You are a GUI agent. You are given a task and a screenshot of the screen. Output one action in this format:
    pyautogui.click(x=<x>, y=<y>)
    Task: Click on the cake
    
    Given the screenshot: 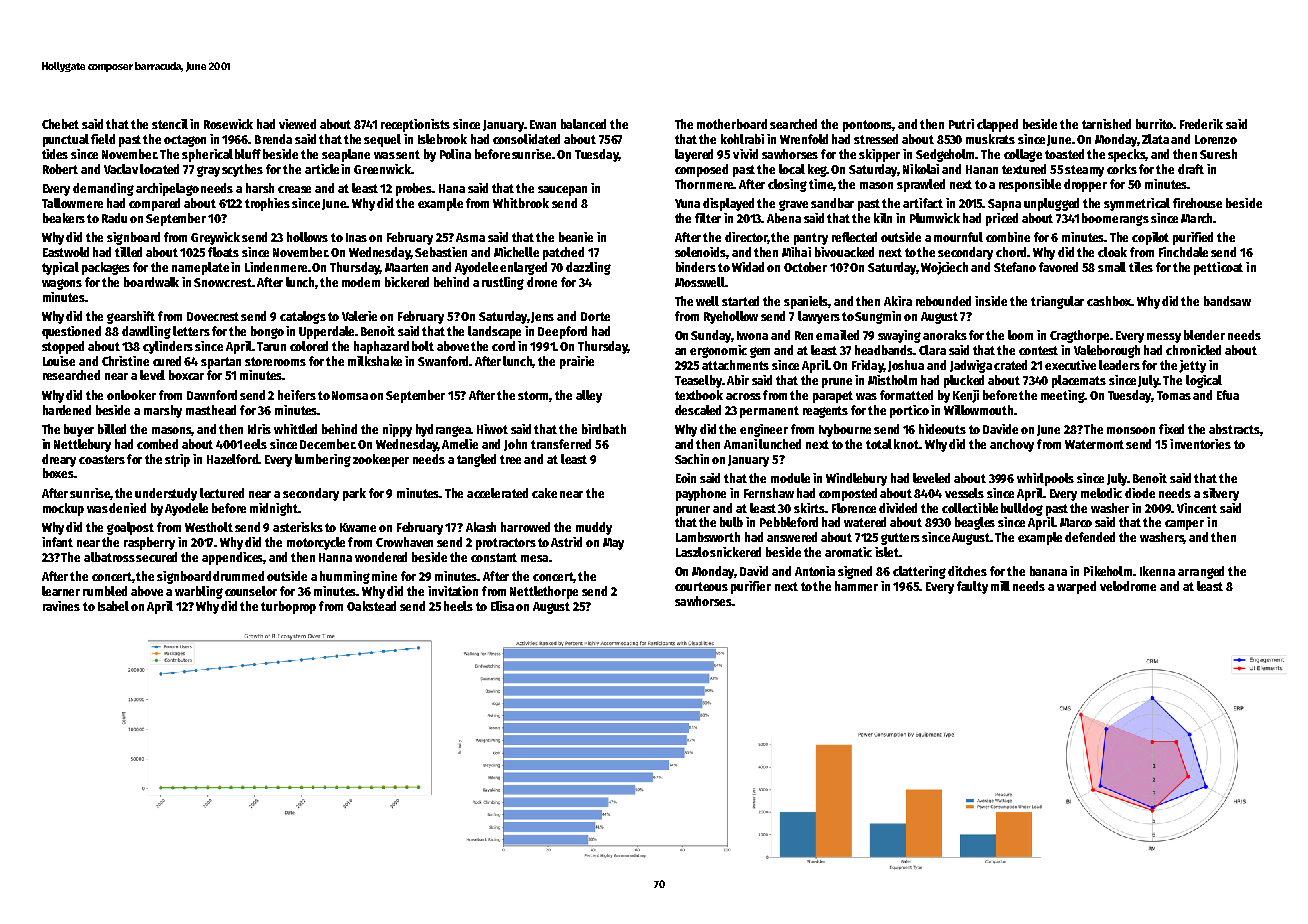 What is the action you would take?
    pyautogui.click(x=544, y=493)
